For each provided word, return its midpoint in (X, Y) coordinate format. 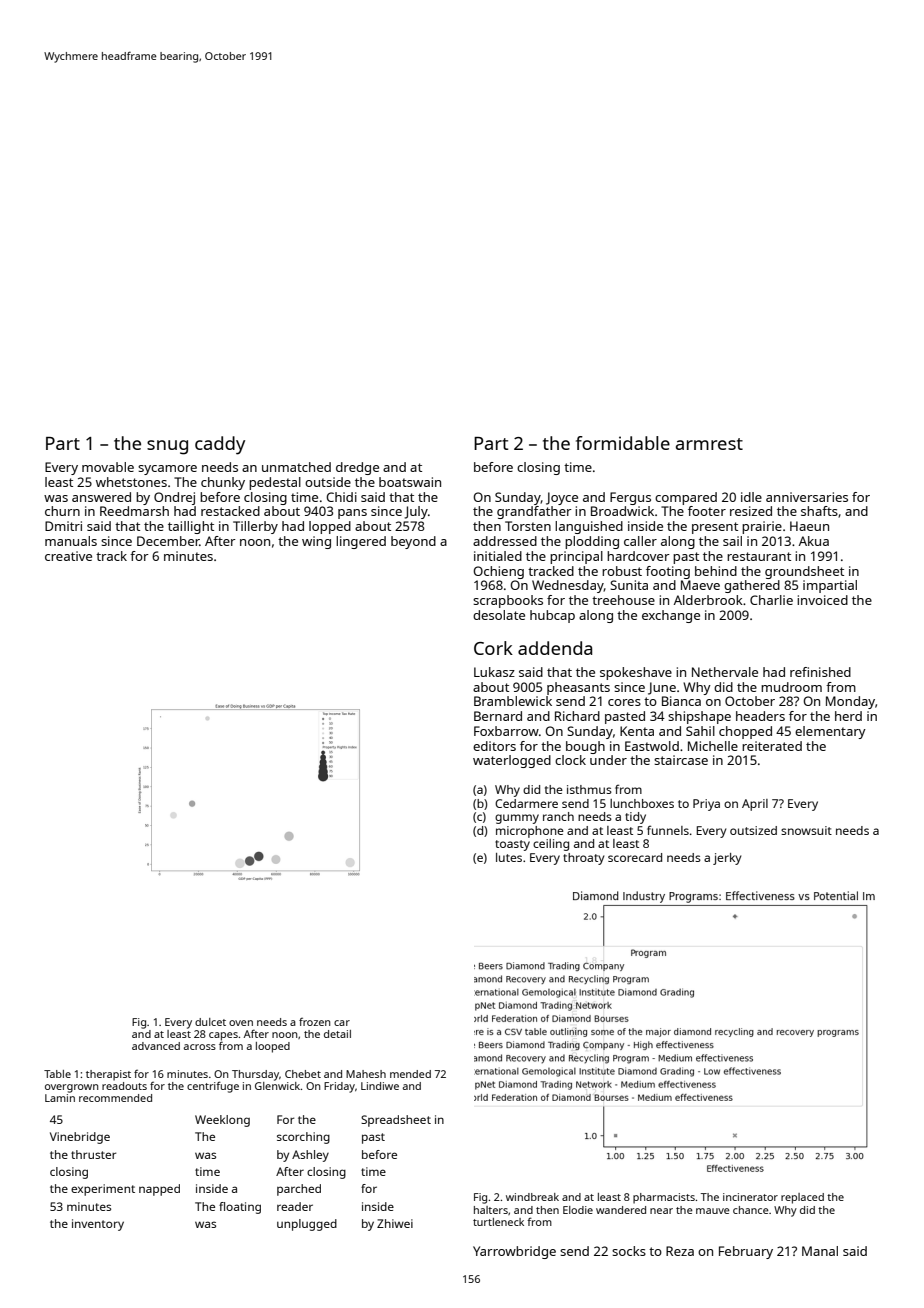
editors (494, 746)
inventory (98, 1225)
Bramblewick (513, 701)
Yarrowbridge (514, 1252)
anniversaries (807, 497)
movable (108, 467)
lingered (361, 542)
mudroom (791, 687)
